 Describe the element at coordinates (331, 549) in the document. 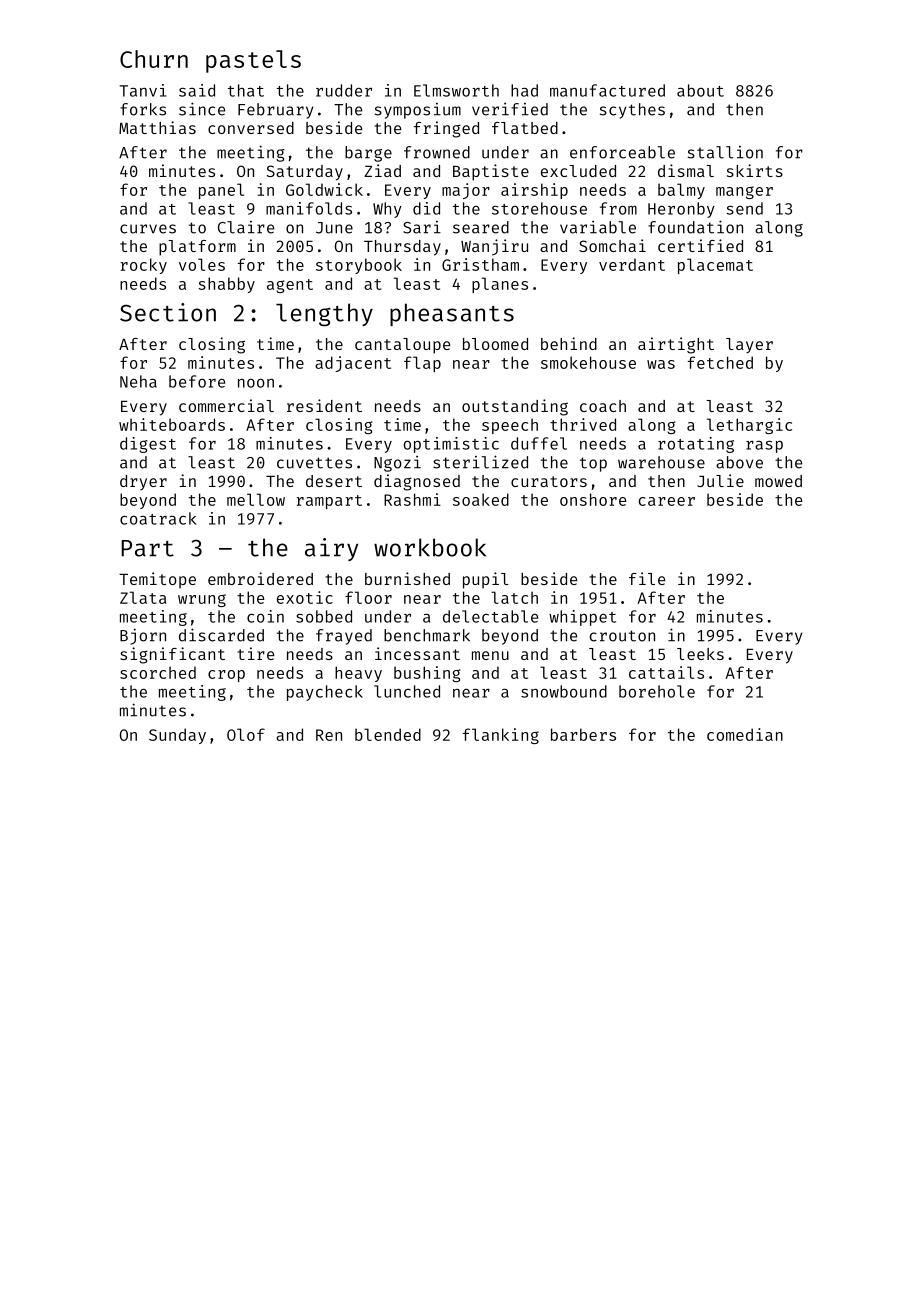

I see `airy` at that location.
